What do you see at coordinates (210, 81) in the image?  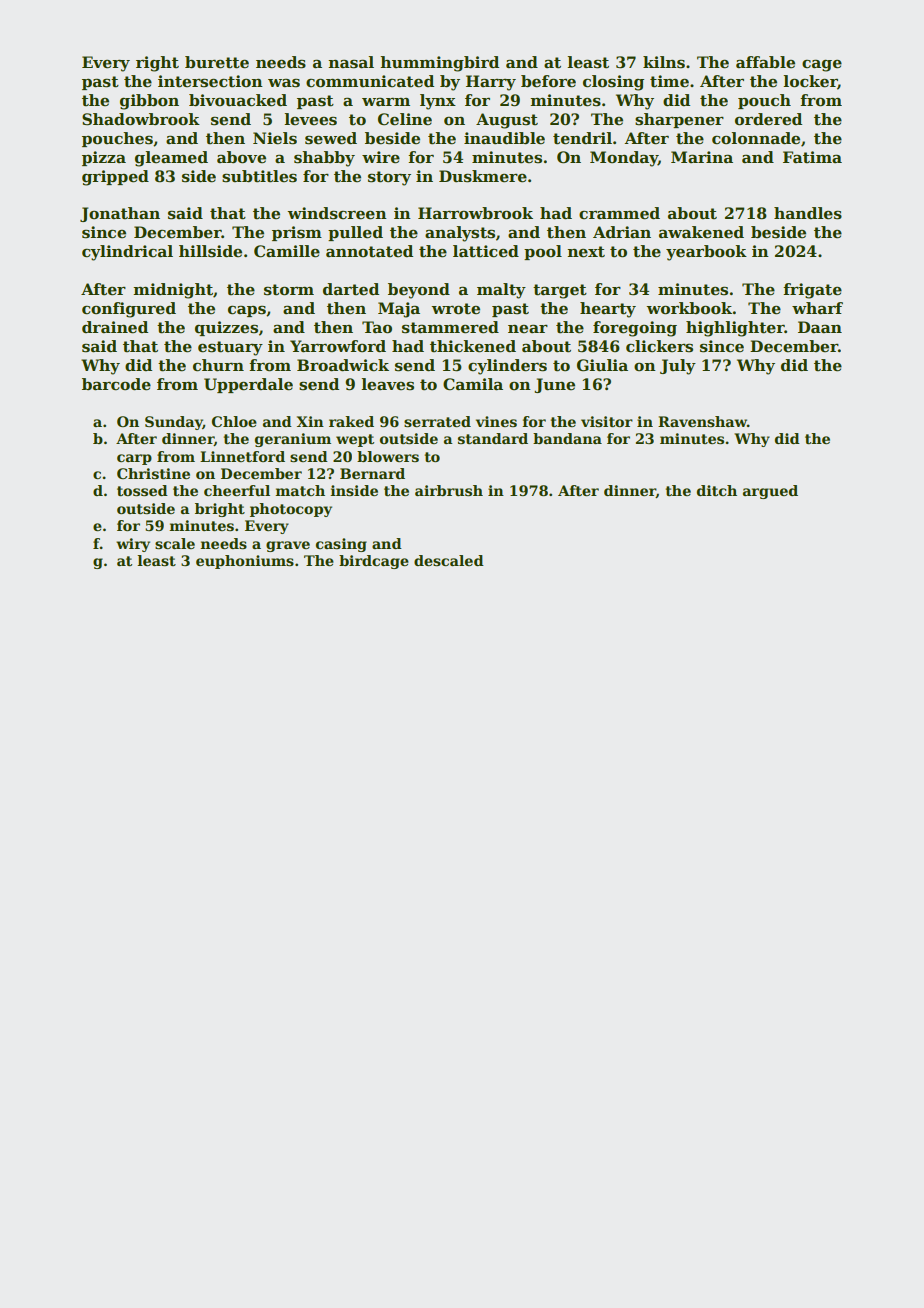 I see `intersection` at bounding box center [210, 81].
